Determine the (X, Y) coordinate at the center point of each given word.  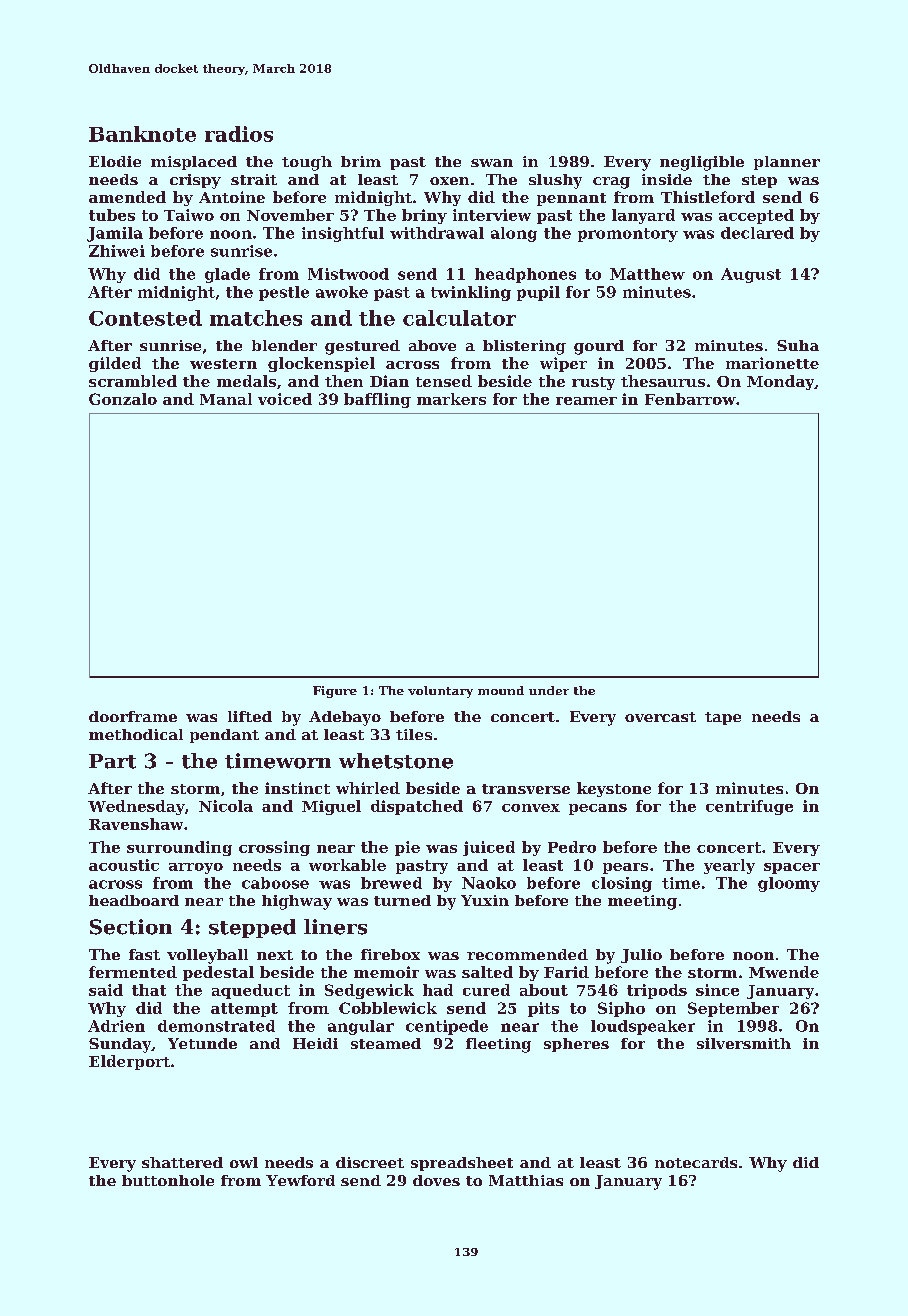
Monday (780, 382)
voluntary (440, 692)
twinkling (471, 293)
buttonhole (168, 1180)
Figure (335, 692)
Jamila (115, 234)
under (549, 690)
